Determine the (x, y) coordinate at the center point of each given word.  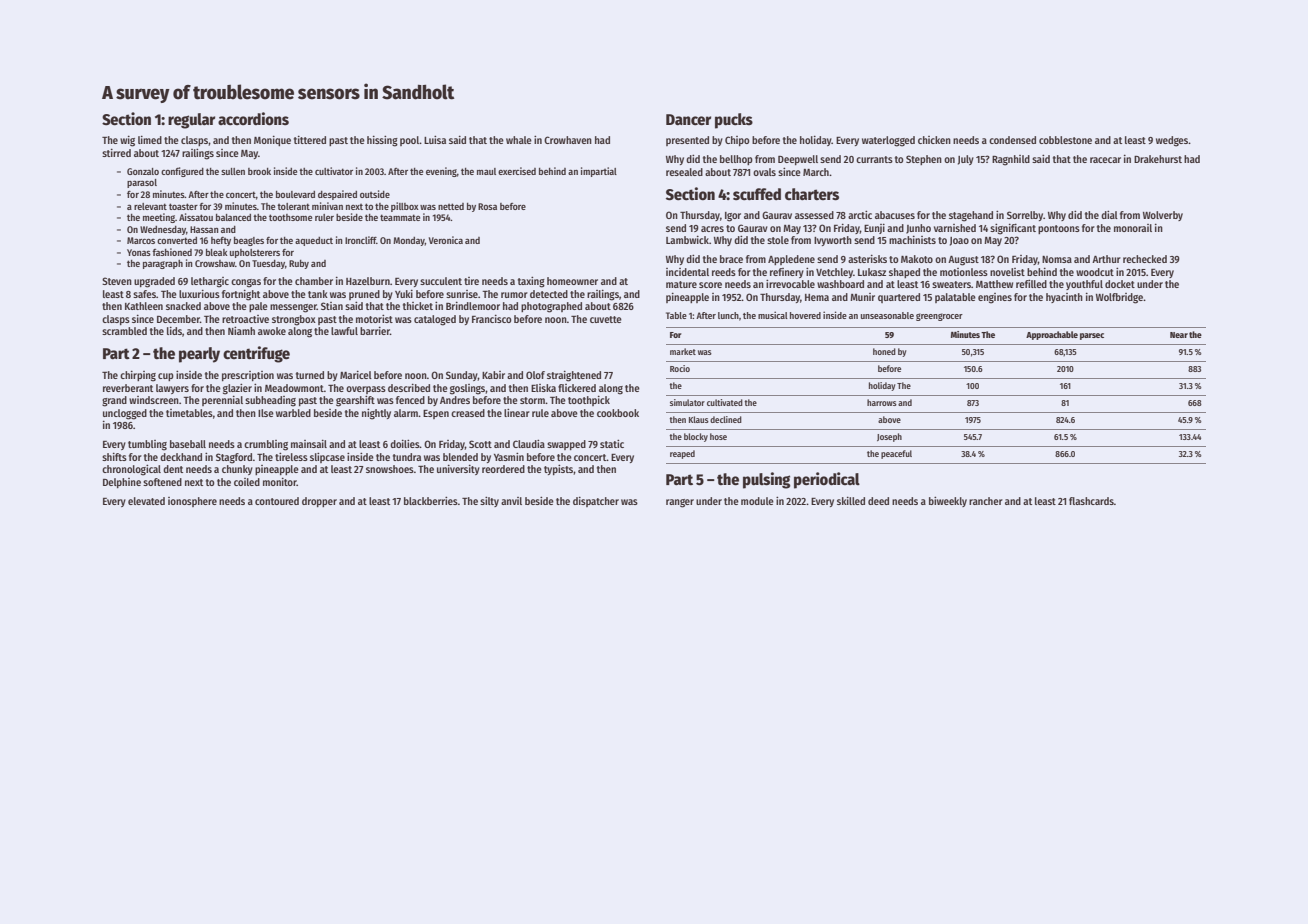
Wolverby (1163, 216)
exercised (517, 171)
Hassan (204, 229)
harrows (882, 402)
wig (127, 141)
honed (884, 351)
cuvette (606, 319)
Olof (535, 375)
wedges (1172, 141)
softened (162, 482)
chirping (138, 376)
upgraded (154, 282)
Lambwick (687, 240)
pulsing (767, 480)
